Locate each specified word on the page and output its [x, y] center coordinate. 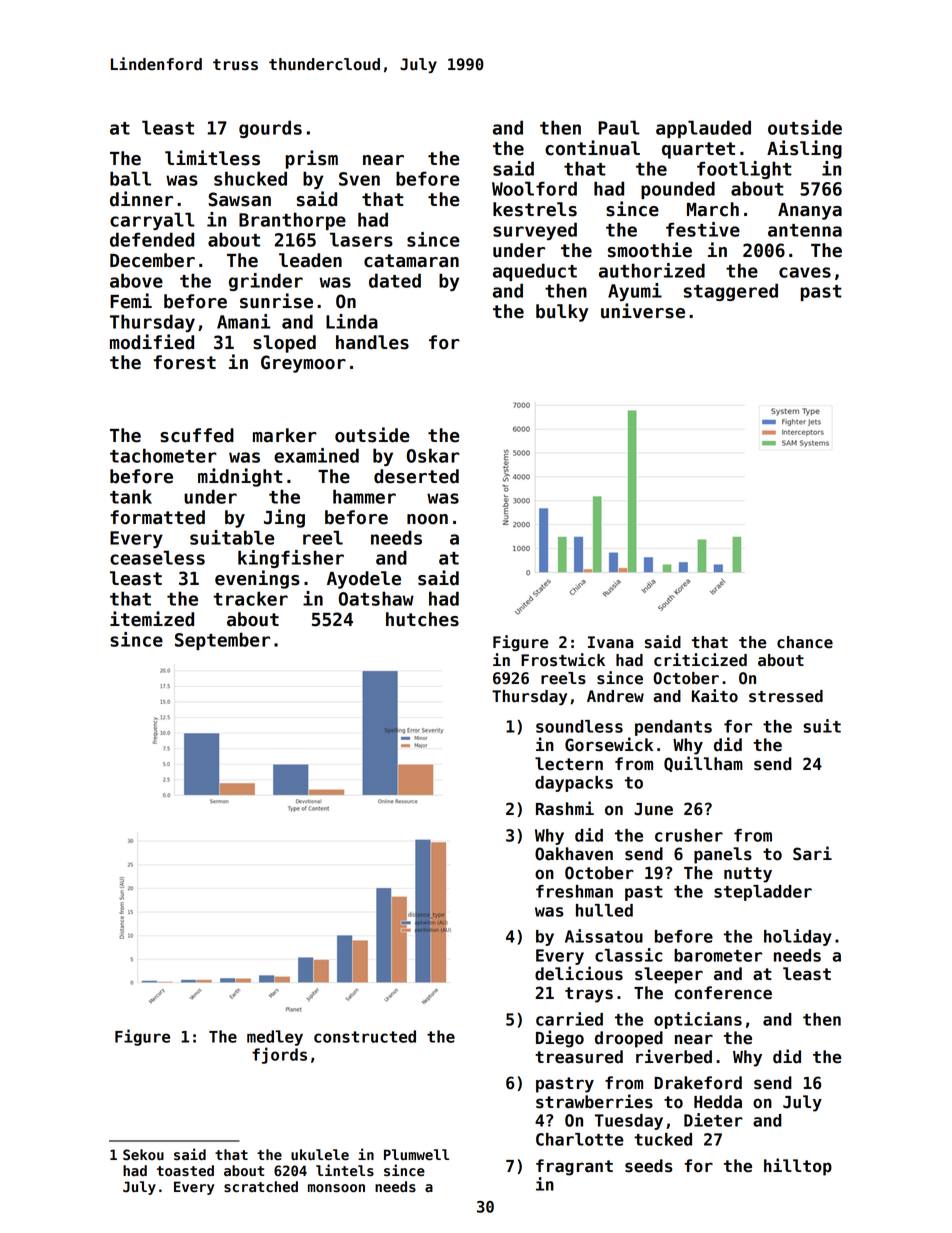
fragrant [574, 1167]
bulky [562, 313]
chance [805, 642]
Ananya [810, 211]
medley [275, 1038]
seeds [649, 1166]
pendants [673, 728]
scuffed [197, 435]
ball [130, 178]
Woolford [534, 188]
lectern [569, 764]
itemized [152, 619]
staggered [731, 292]
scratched [261, 1187]
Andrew [615, 696]
